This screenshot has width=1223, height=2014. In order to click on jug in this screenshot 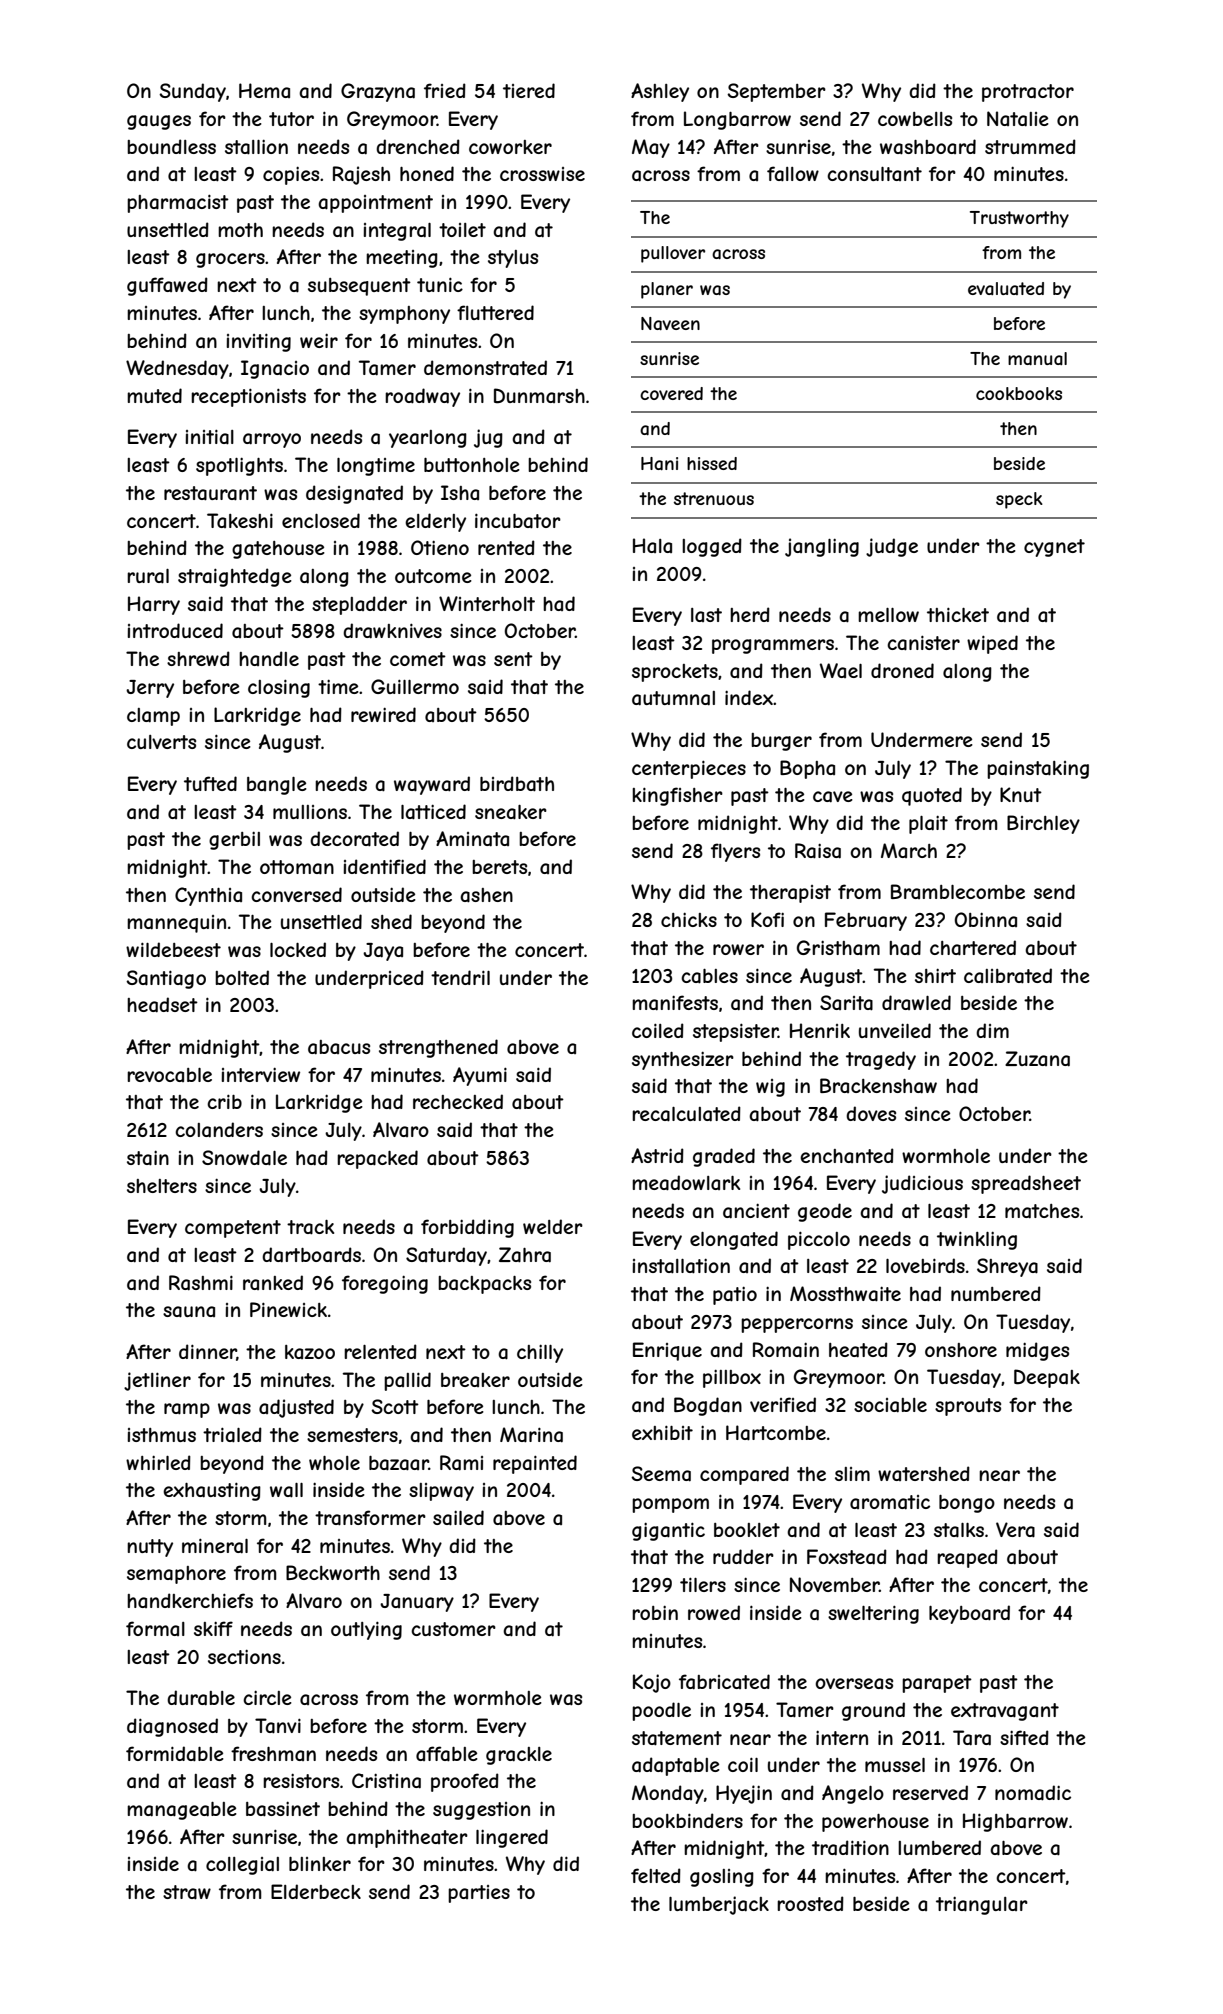, I will do `click(488, 438)`.
